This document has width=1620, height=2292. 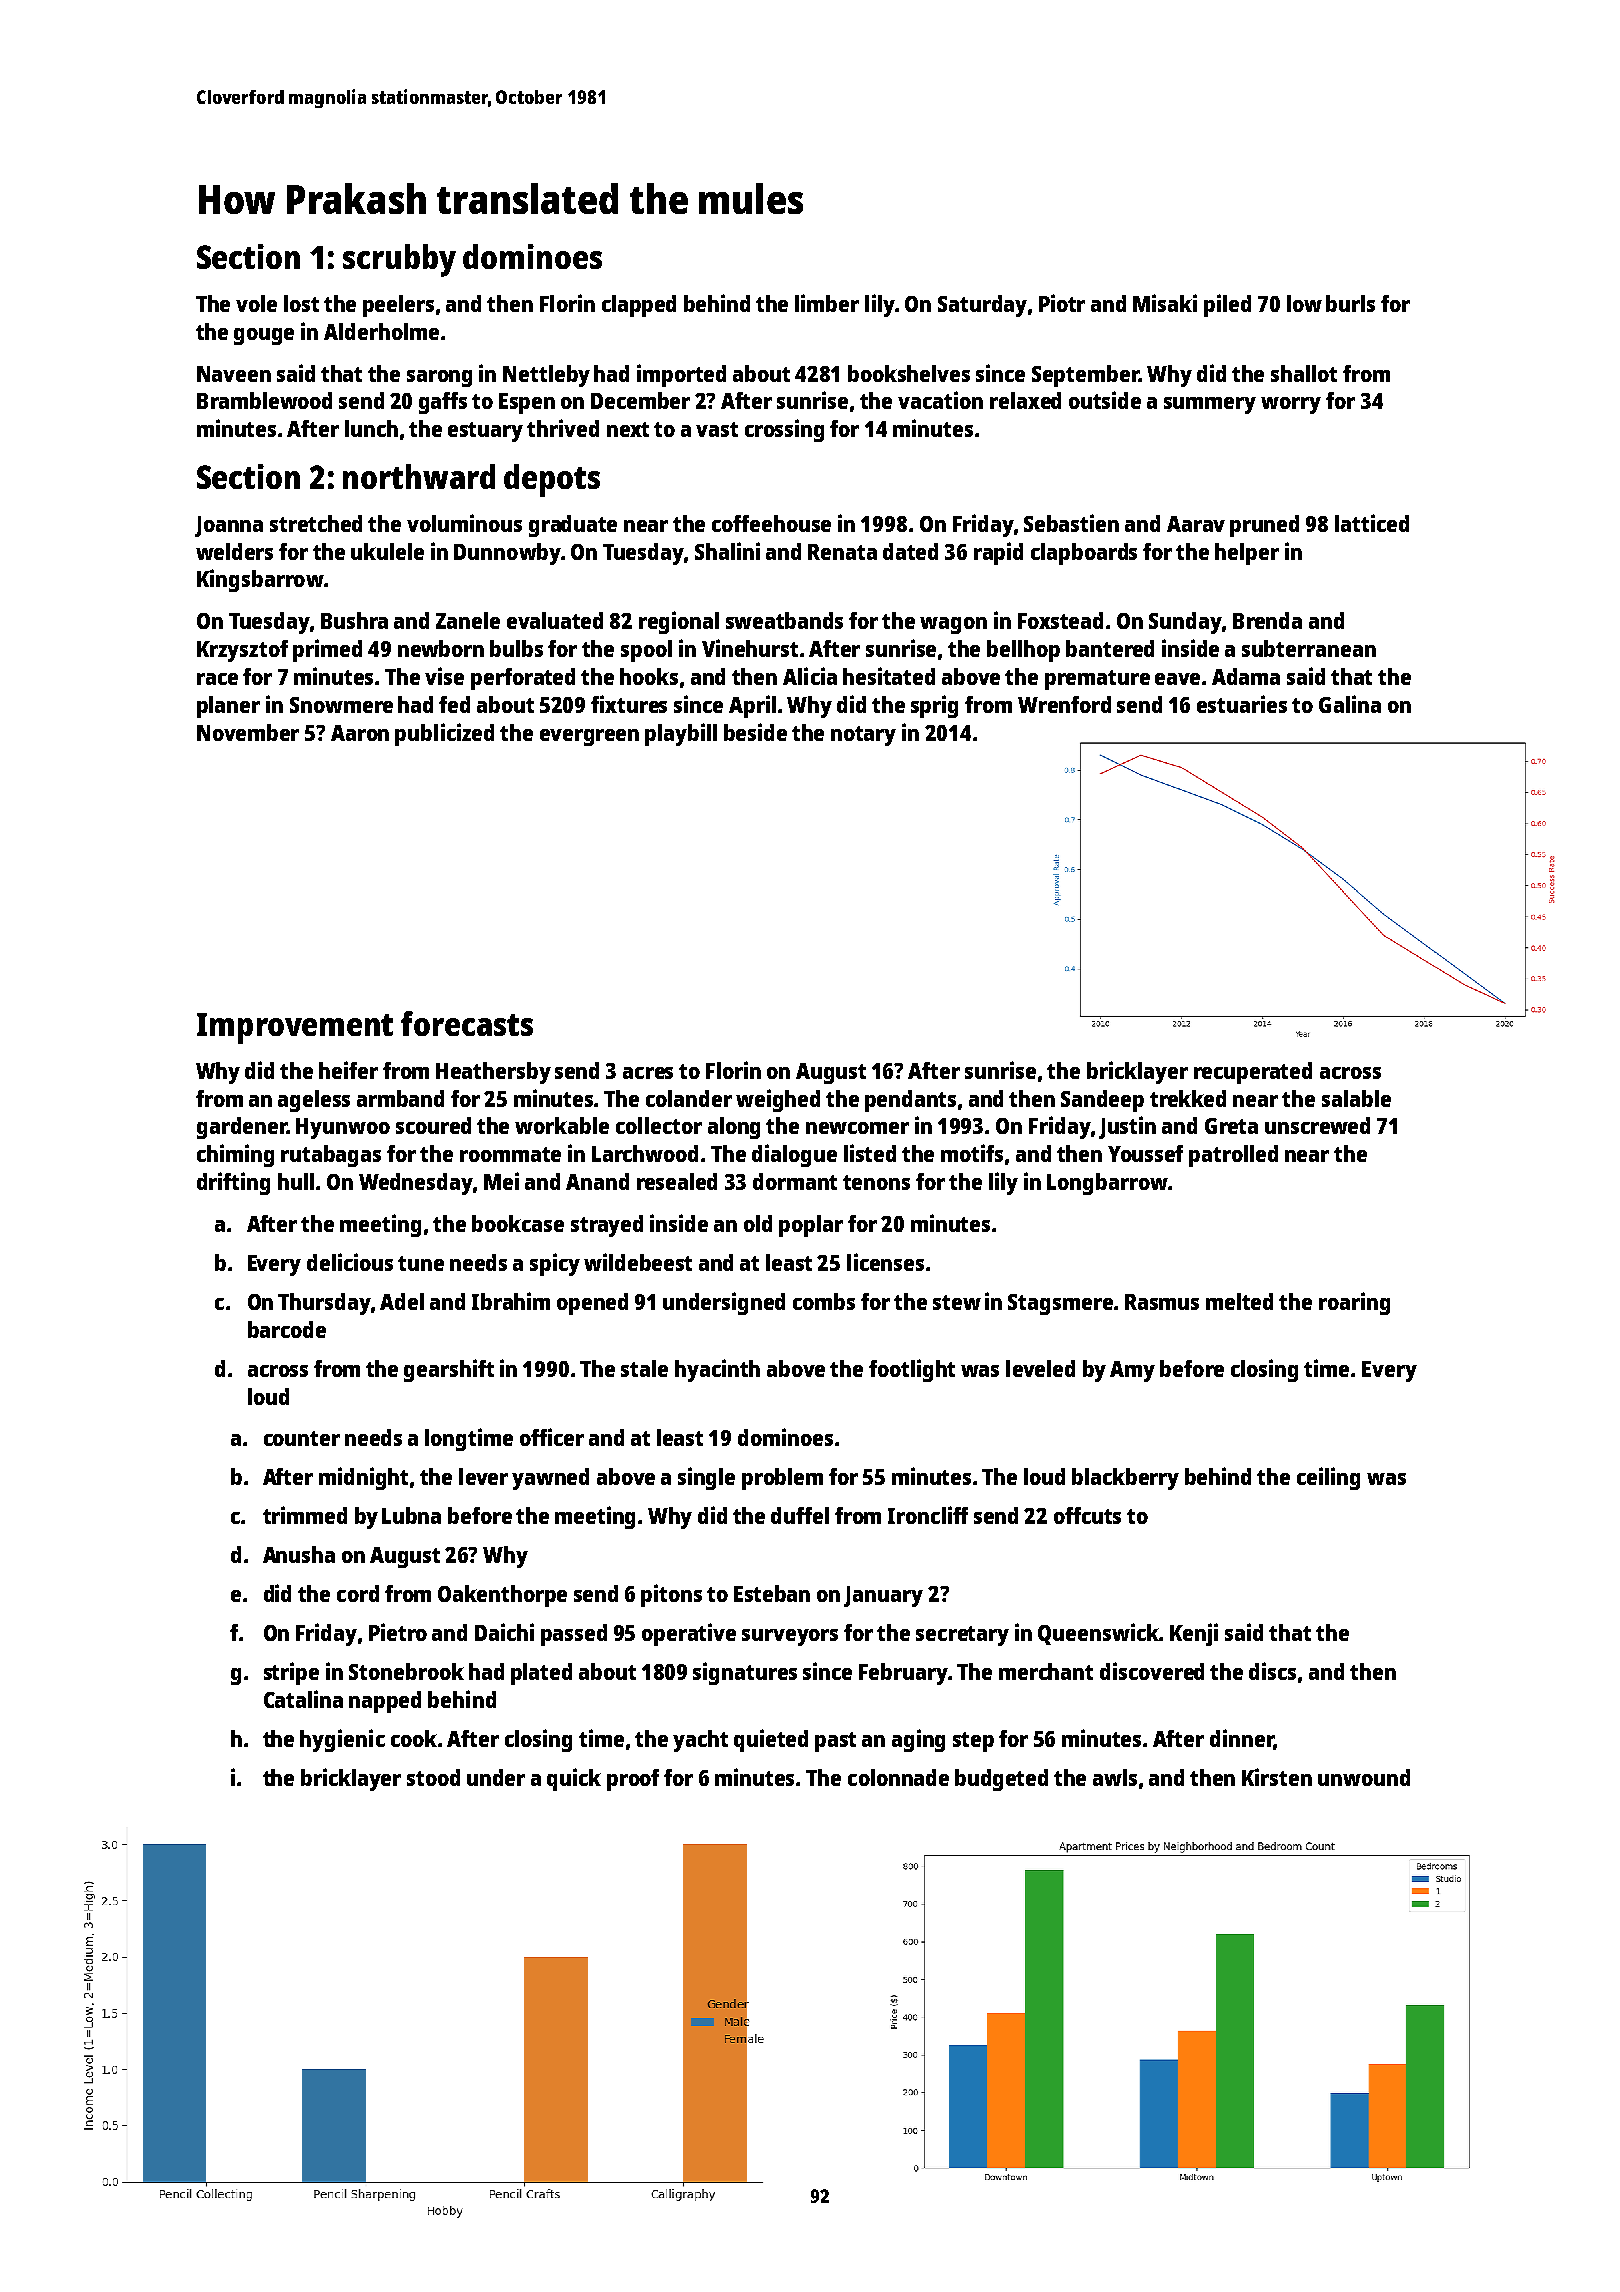 I want to click on licenses, so click(x=885, y=1262).
